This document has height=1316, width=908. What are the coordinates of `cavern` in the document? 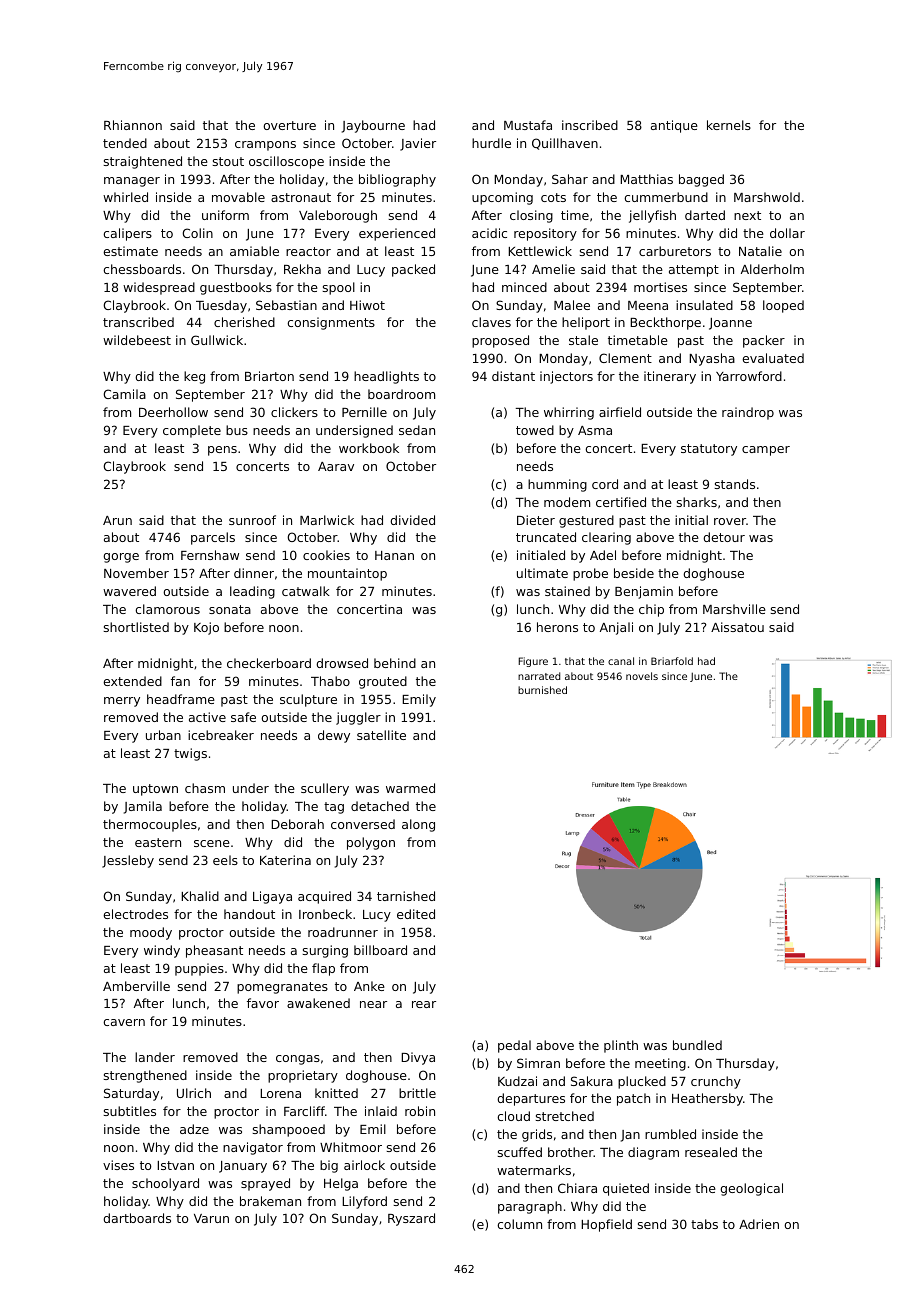 It's located at (124, 1022).
